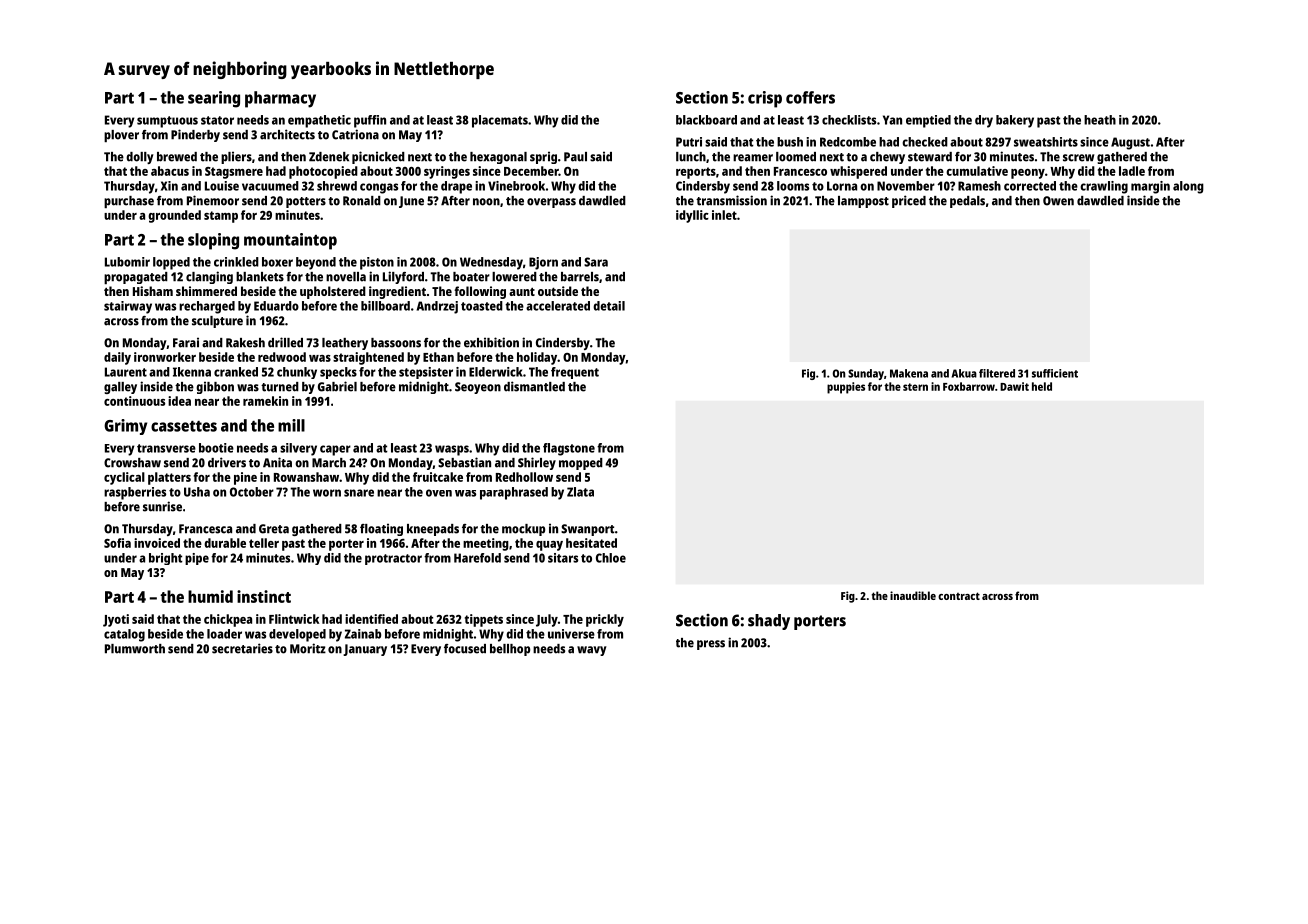 The width and height of the document is (1308, 924). I want to click on mountaintop, so click(290, 241).
